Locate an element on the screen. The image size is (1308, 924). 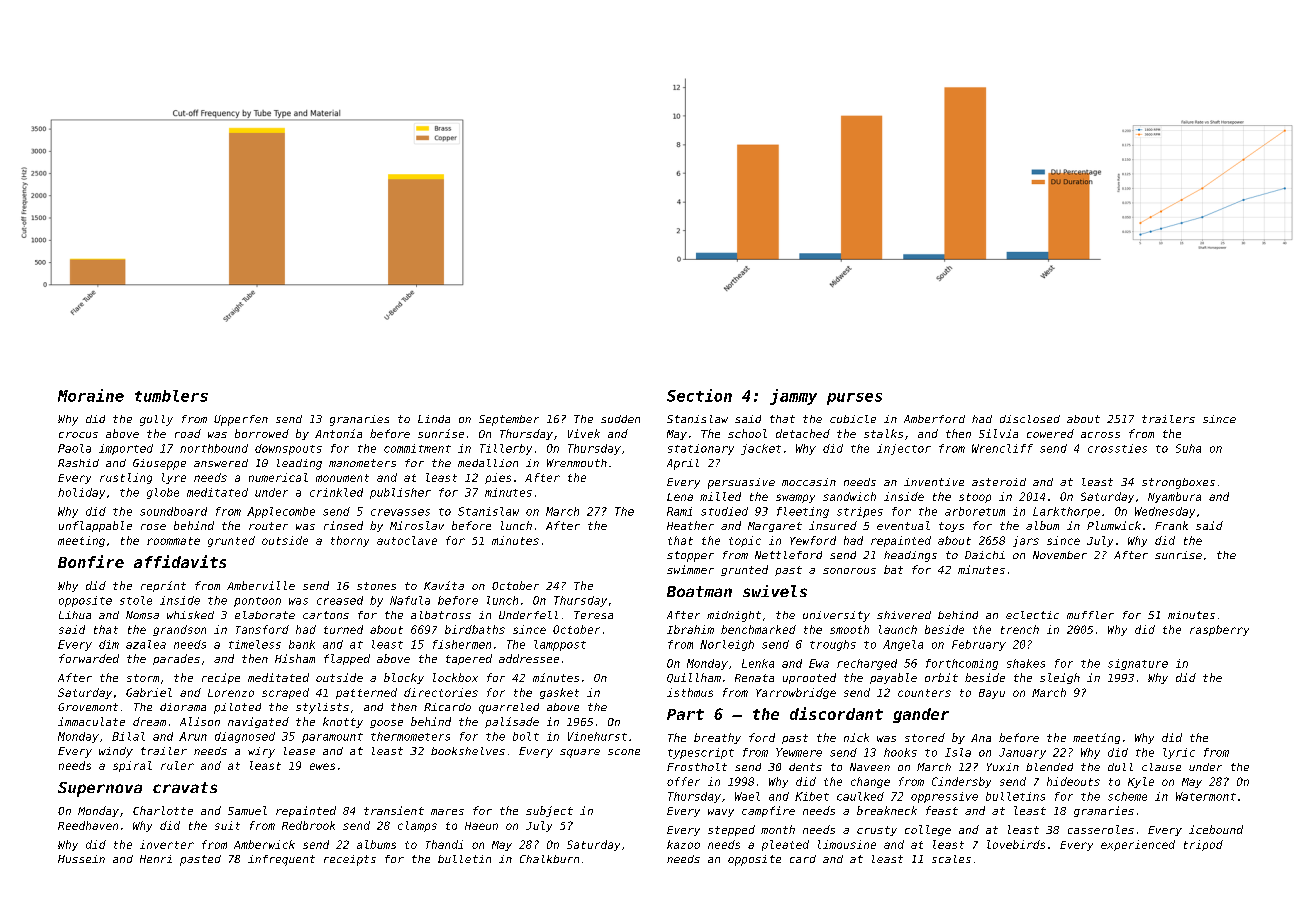
affidavits is located at coordinates (180, 561).
